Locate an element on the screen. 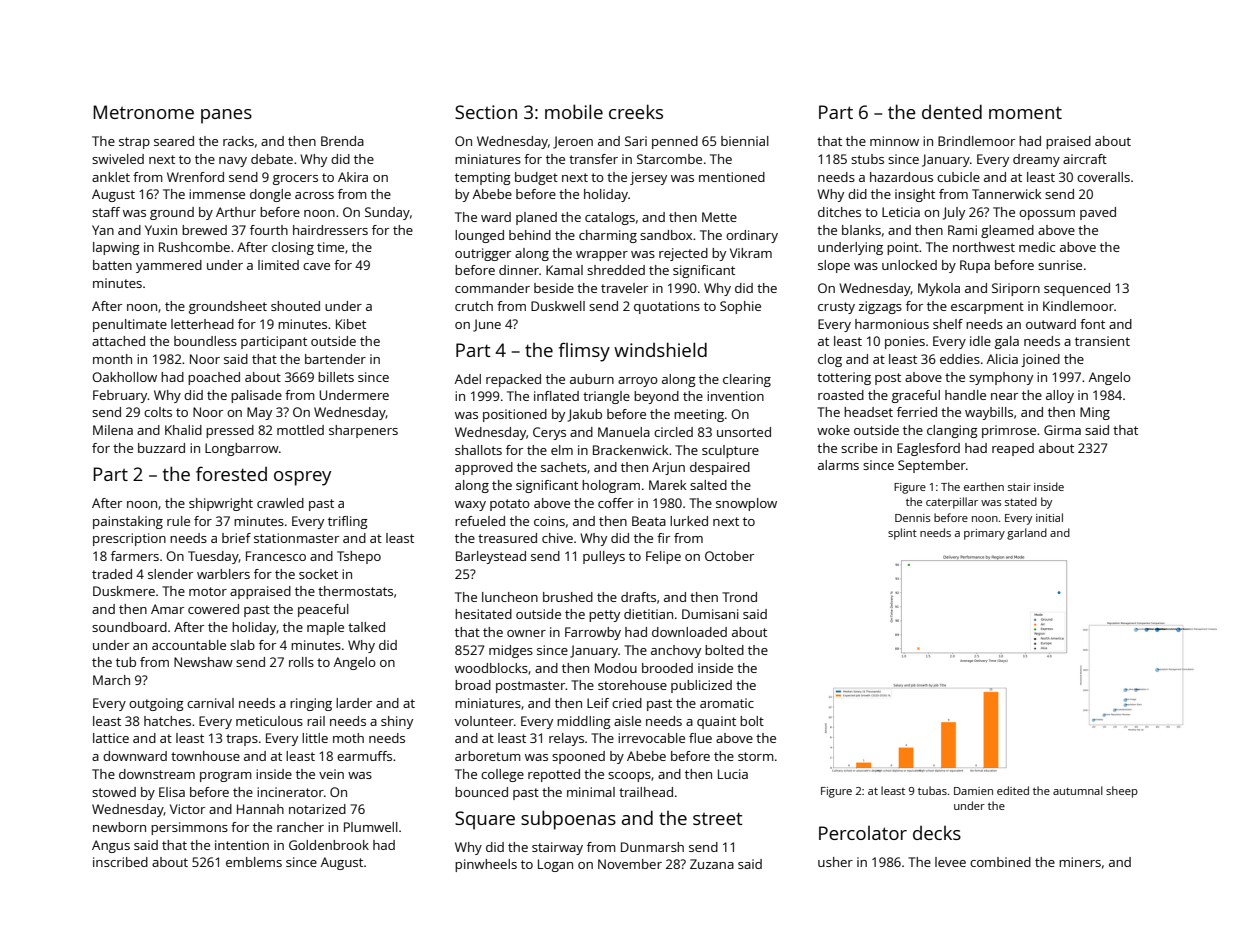  circled is located at coordinates (673, 432).
